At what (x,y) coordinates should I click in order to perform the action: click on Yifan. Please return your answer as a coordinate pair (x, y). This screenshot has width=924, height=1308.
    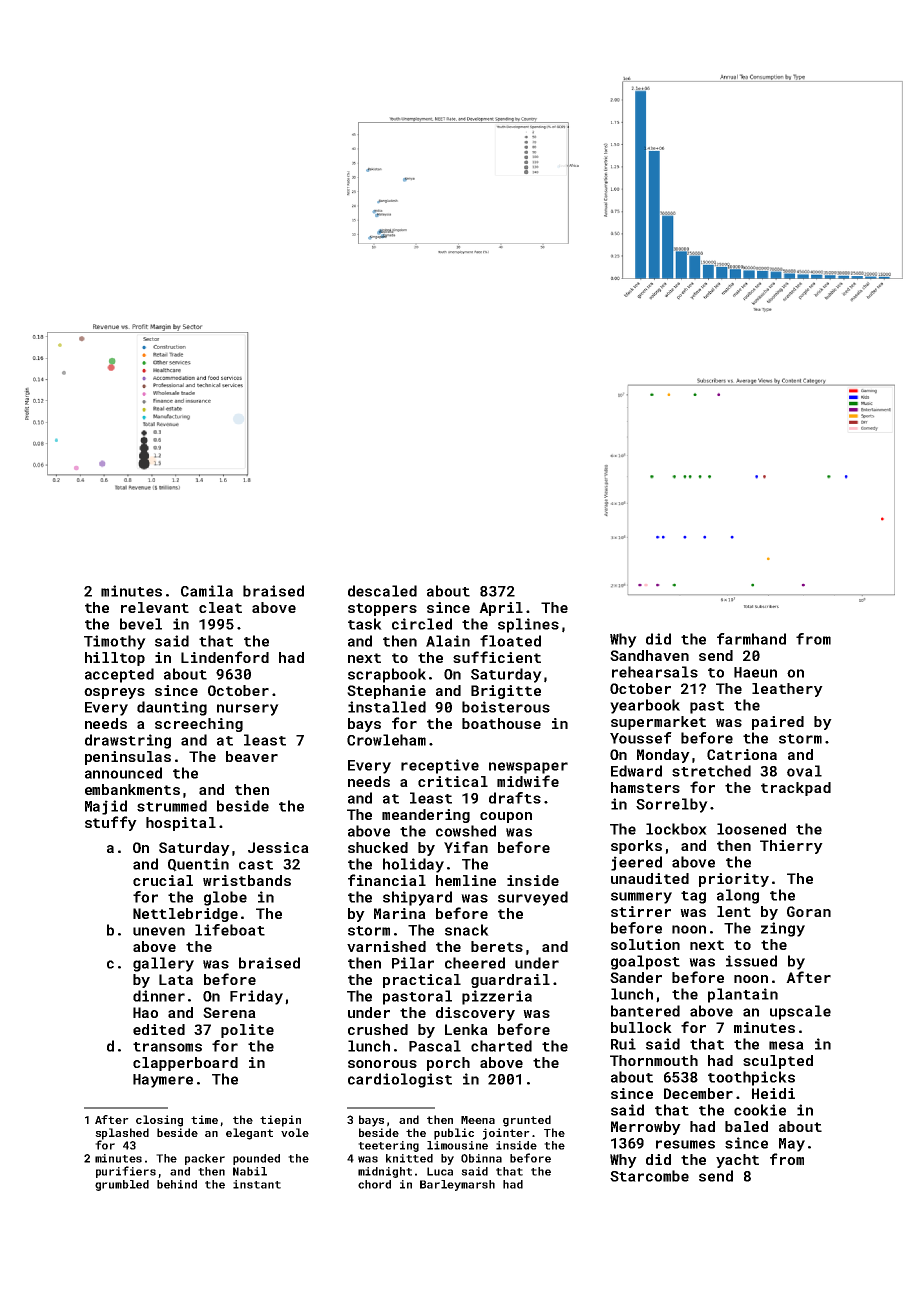
    Looking at the image, I should click on (466, 847).
